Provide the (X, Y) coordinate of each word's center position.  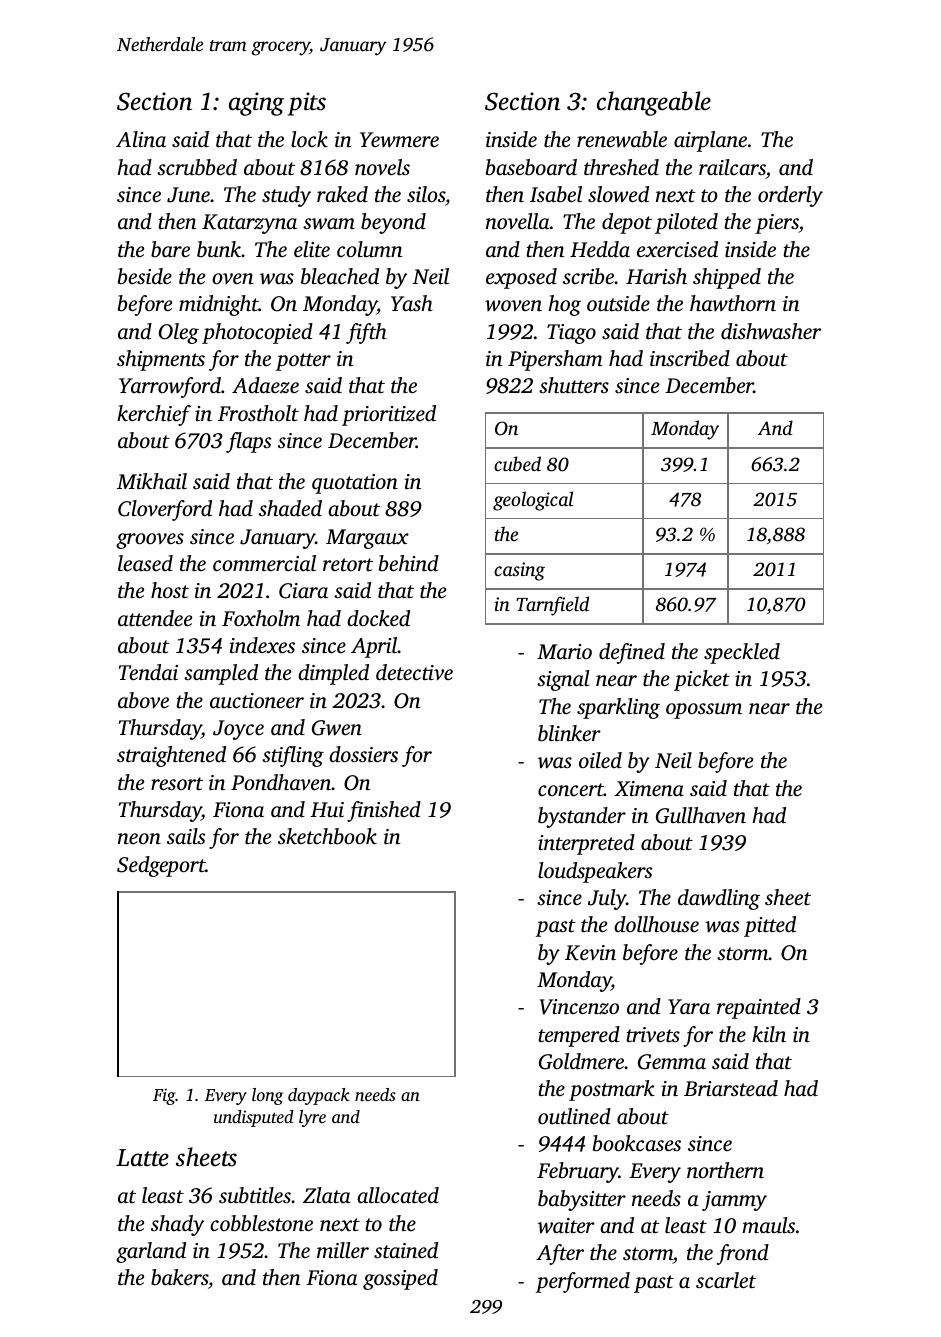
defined (632, 653)
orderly (790, 196)
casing (519, 571)
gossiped (400, 1279)
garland (151, 1252)
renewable (622, 139)
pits (307, 104)
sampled (221, 674)
